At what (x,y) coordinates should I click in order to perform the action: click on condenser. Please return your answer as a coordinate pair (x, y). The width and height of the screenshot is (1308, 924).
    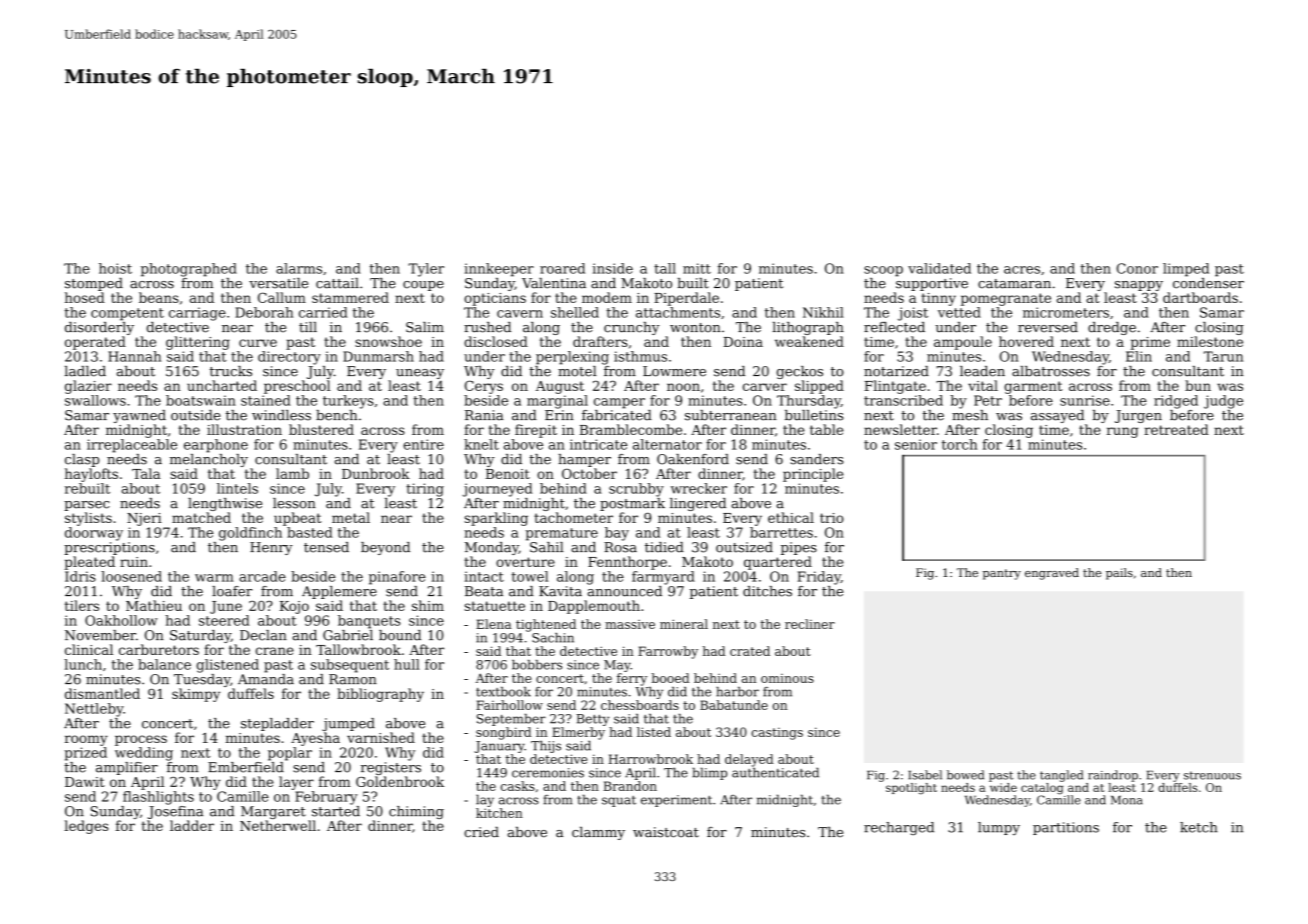
    Looking at the image, I should click on (1208, 283).
